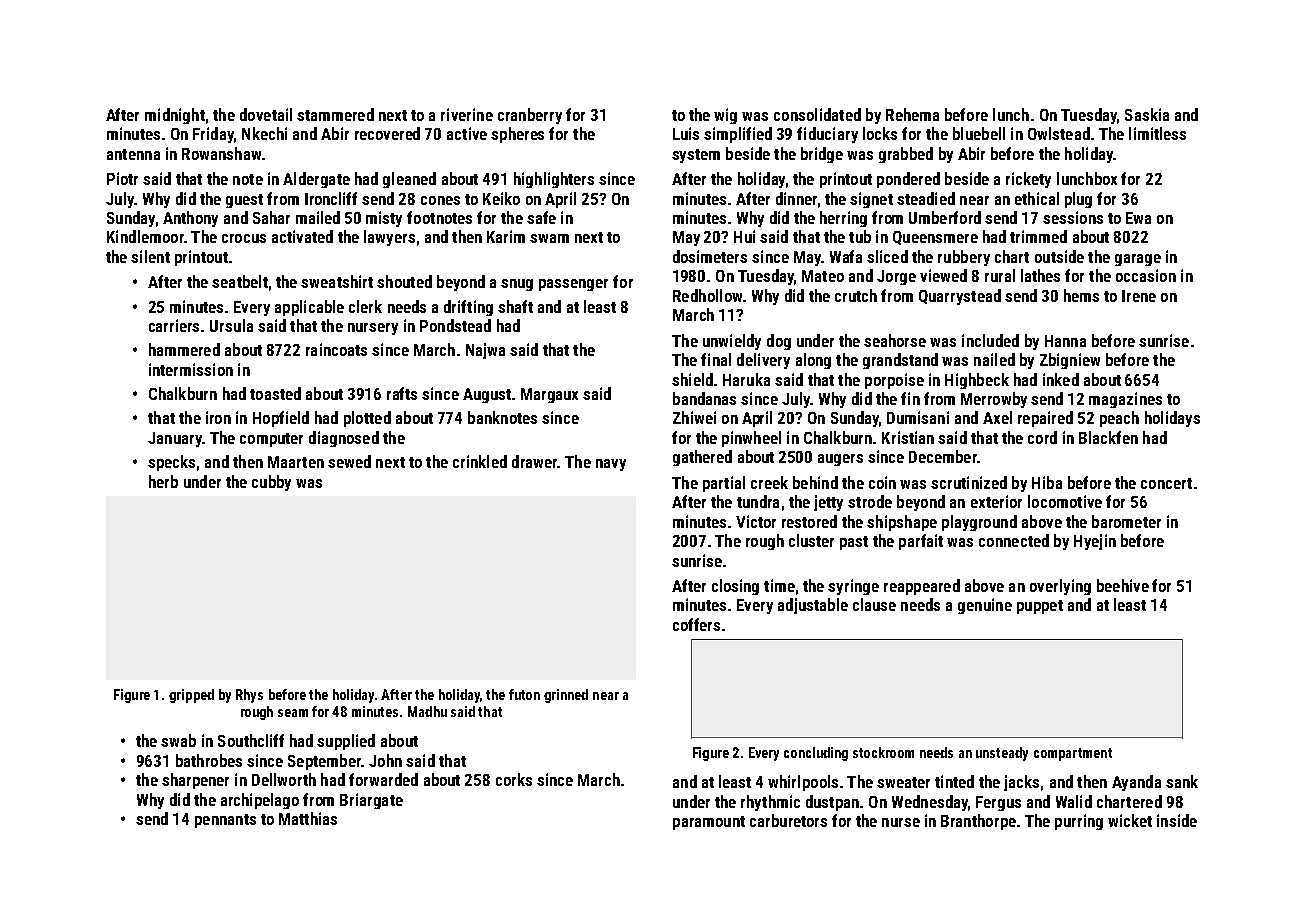 The width and height of the page is (1308, 924). I want to click on Saskia, so click(1147, 114).
